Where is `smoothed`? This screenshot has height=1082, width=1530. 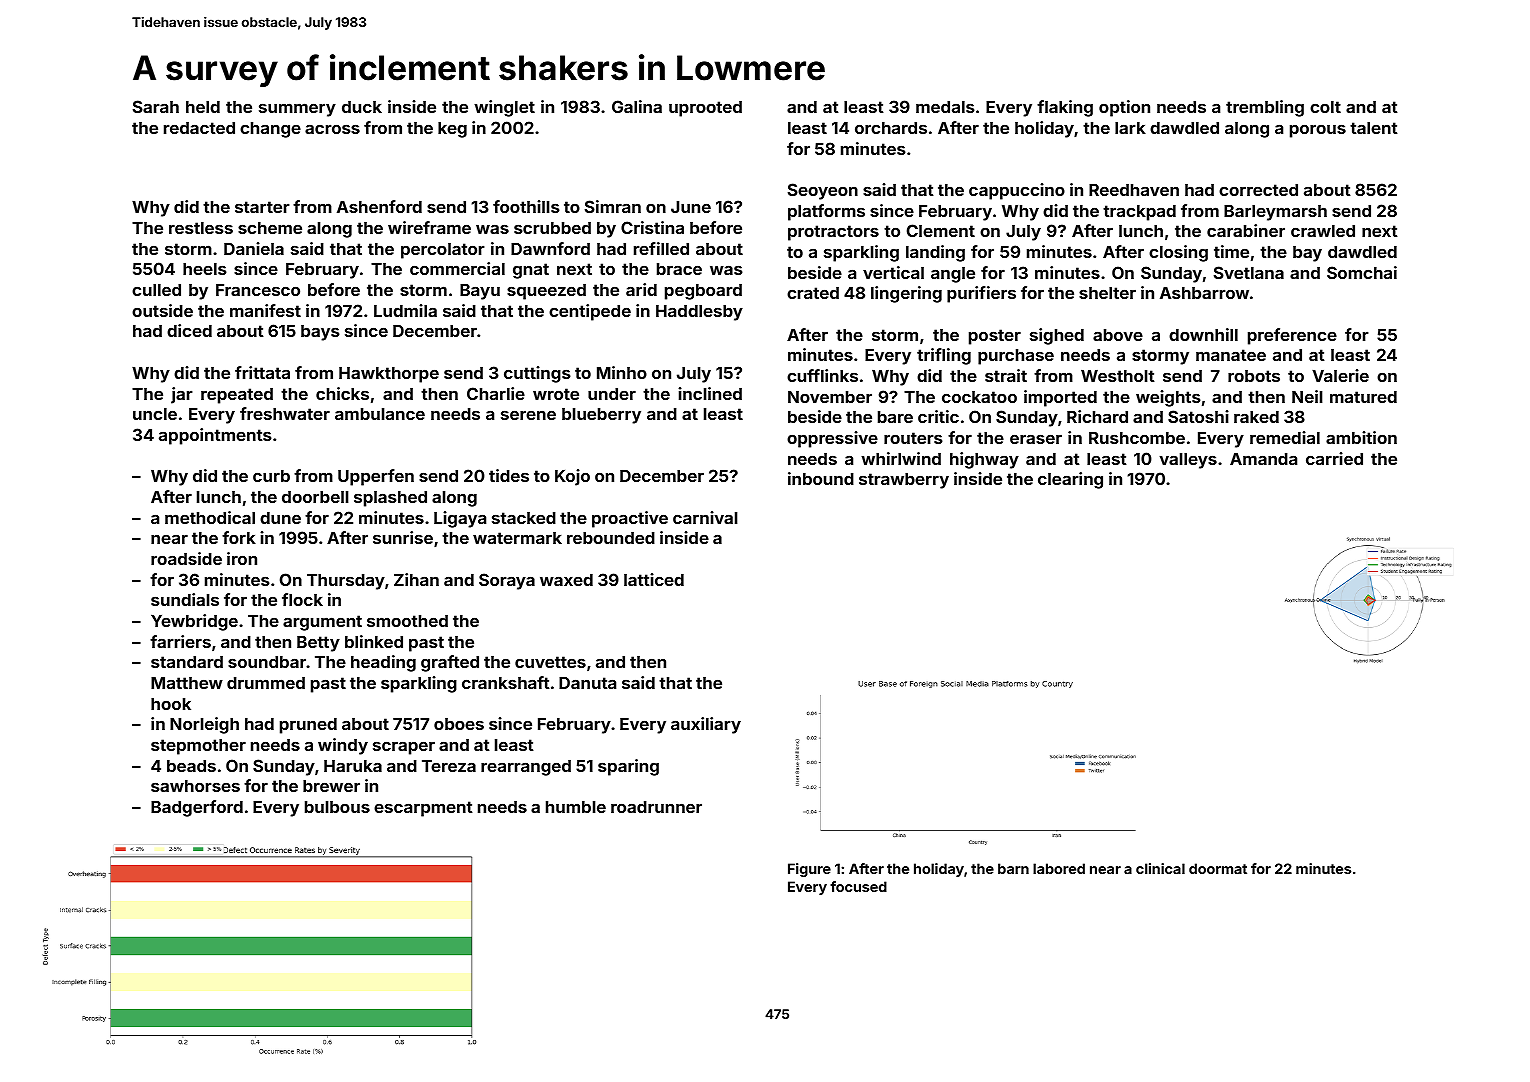
smoothed is located at coordinates (407, 621).
